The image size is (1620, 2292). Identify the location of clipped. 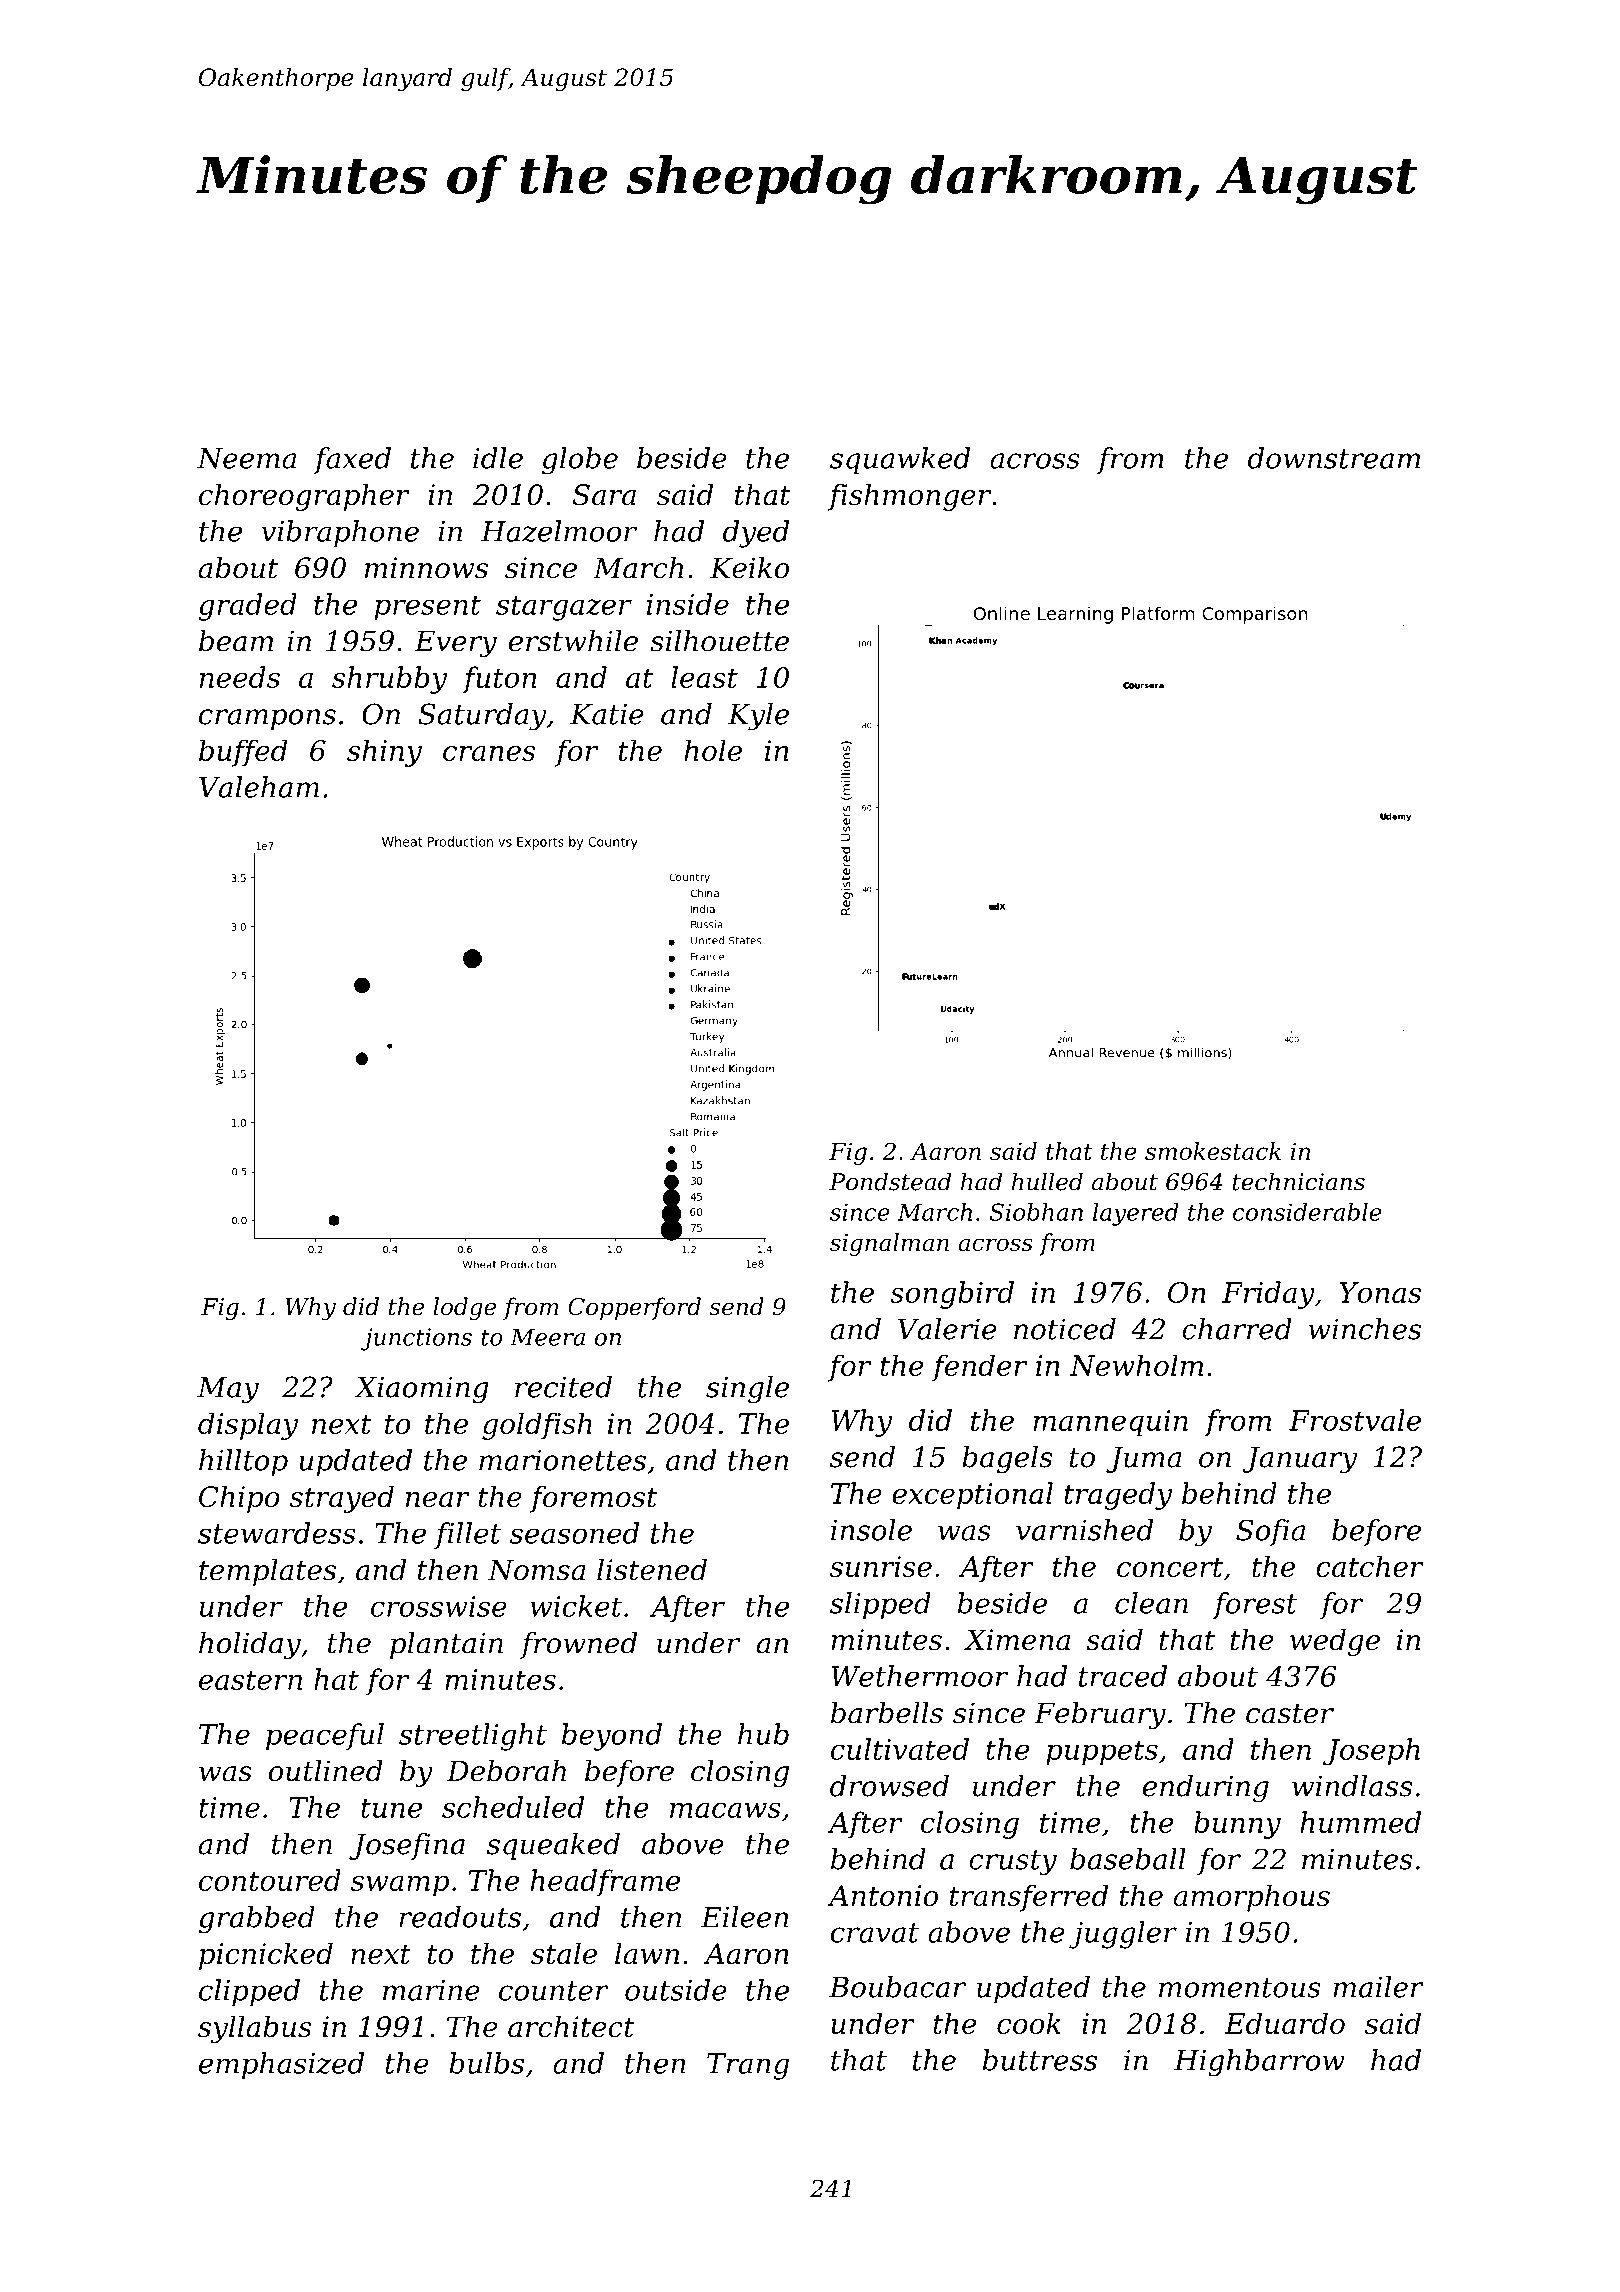
(249, 1992).
